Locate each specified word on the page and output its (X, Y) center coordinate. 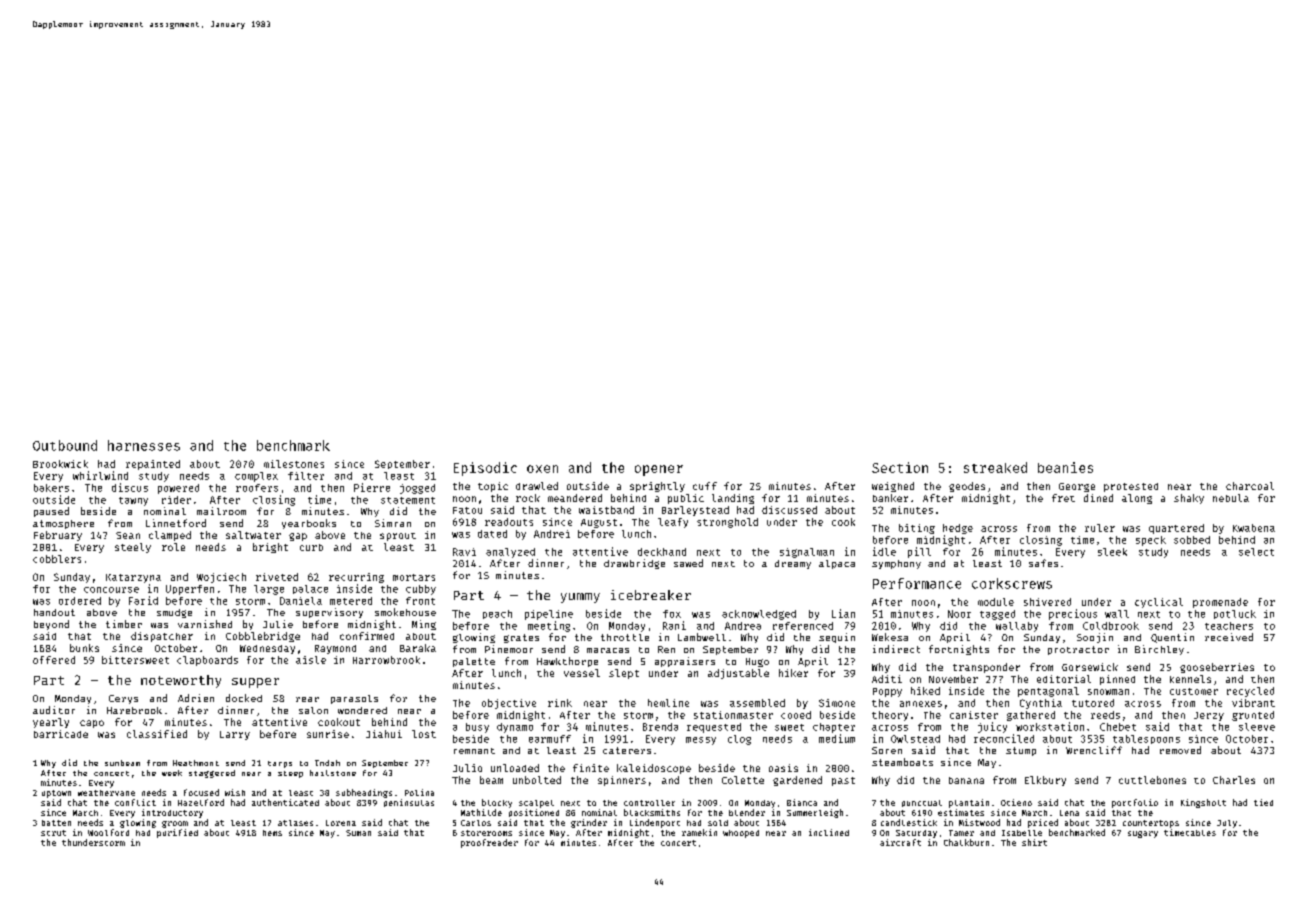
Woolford (108, 832)
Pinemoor (509, 649)
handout (54, 612)
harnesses (144, 445)
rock (528, 498)
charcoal (1250, 486)
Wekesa (890, 637)
